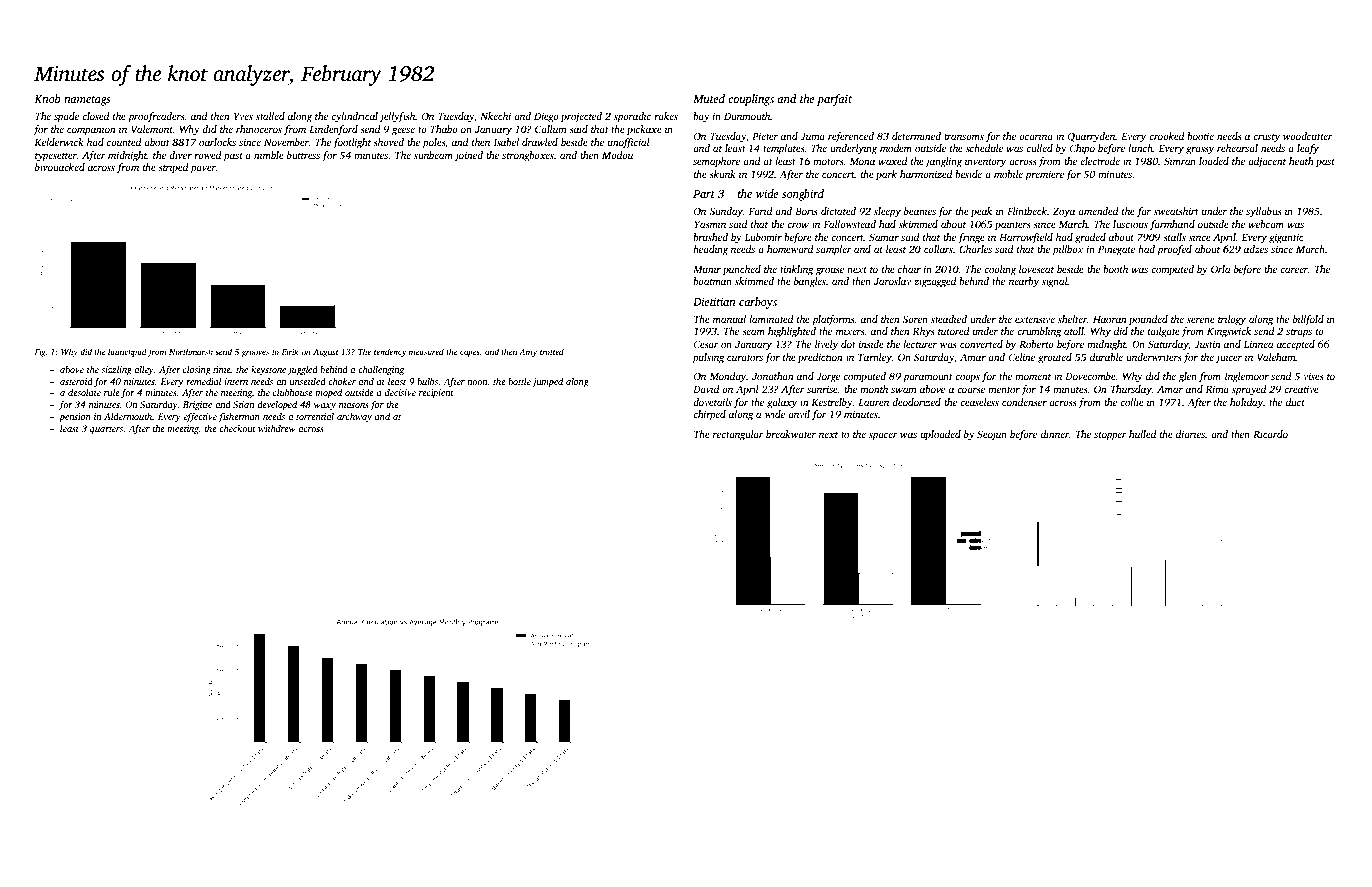  Describe the element at coordinates (47, 98) in the page. I see `Knob` at that location.
